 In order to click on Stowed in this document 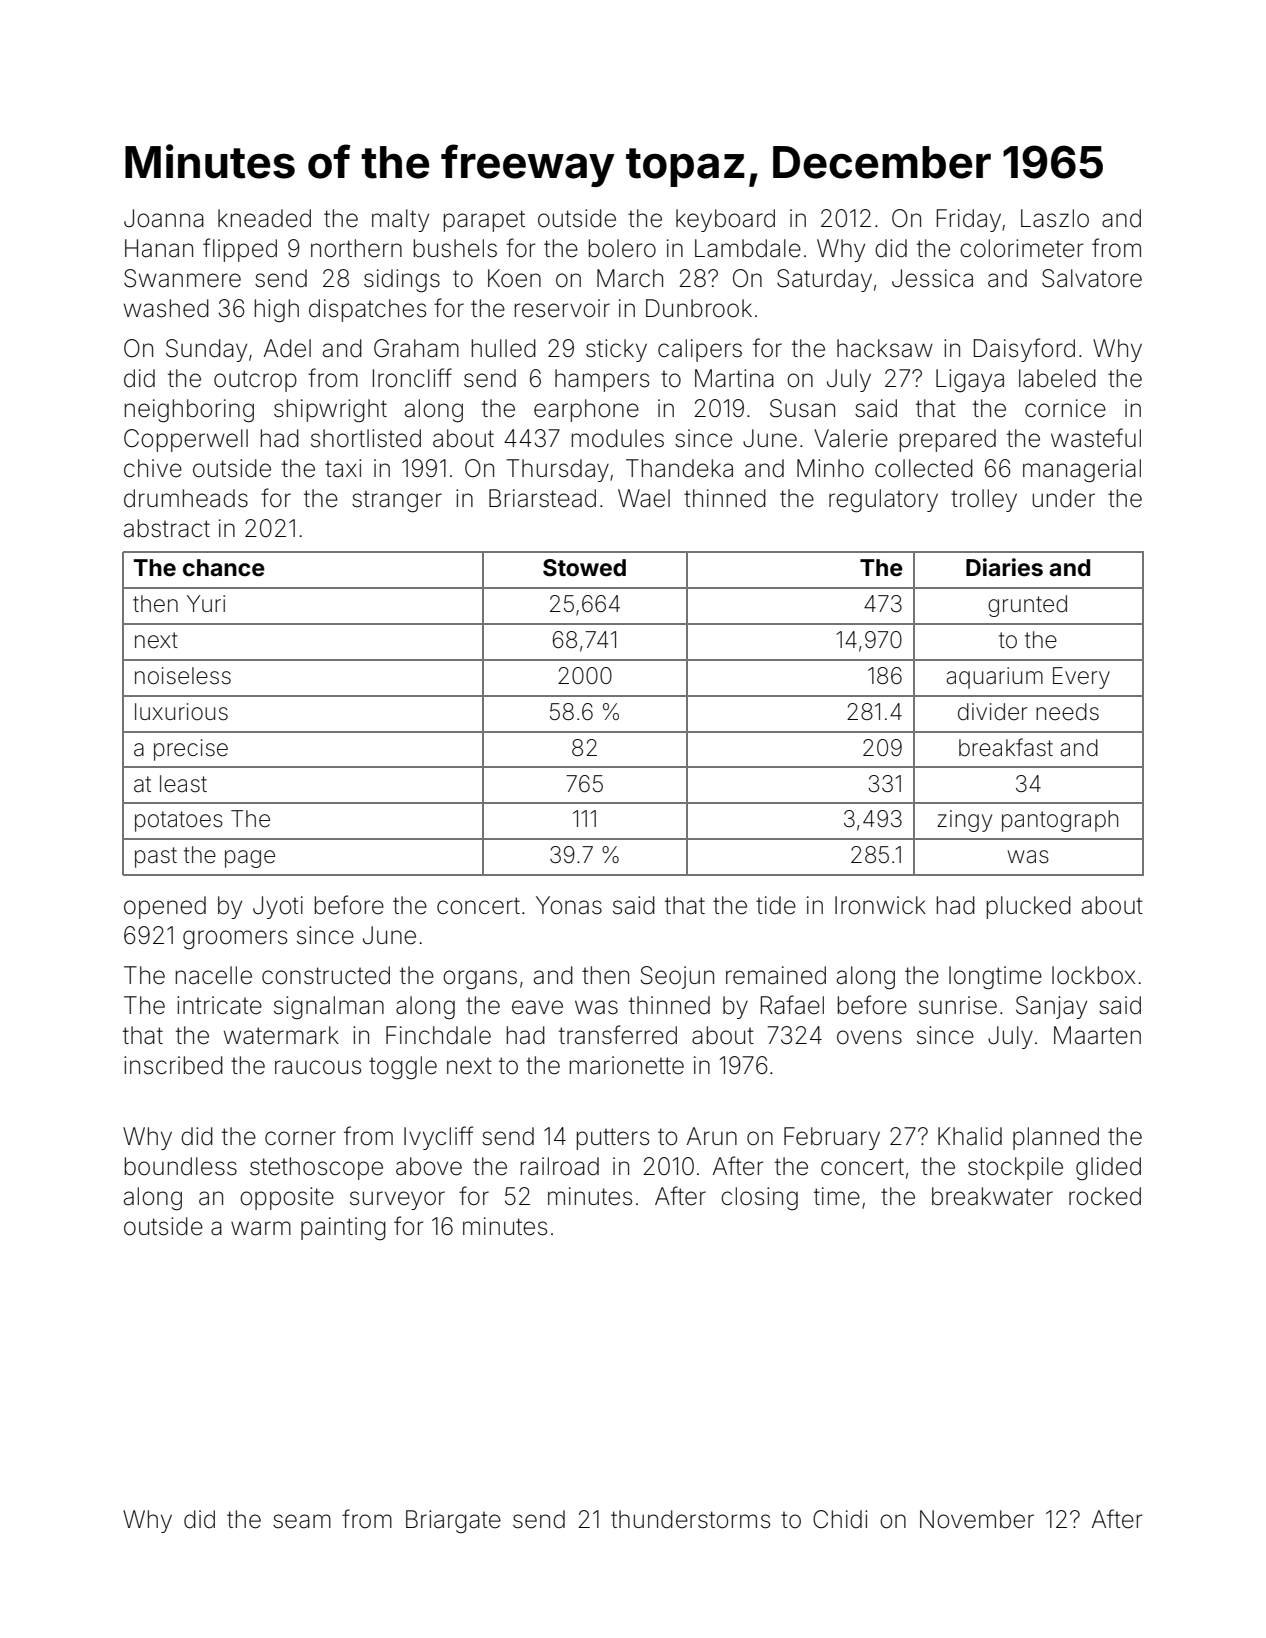, I will do `click(584, 568)`.
